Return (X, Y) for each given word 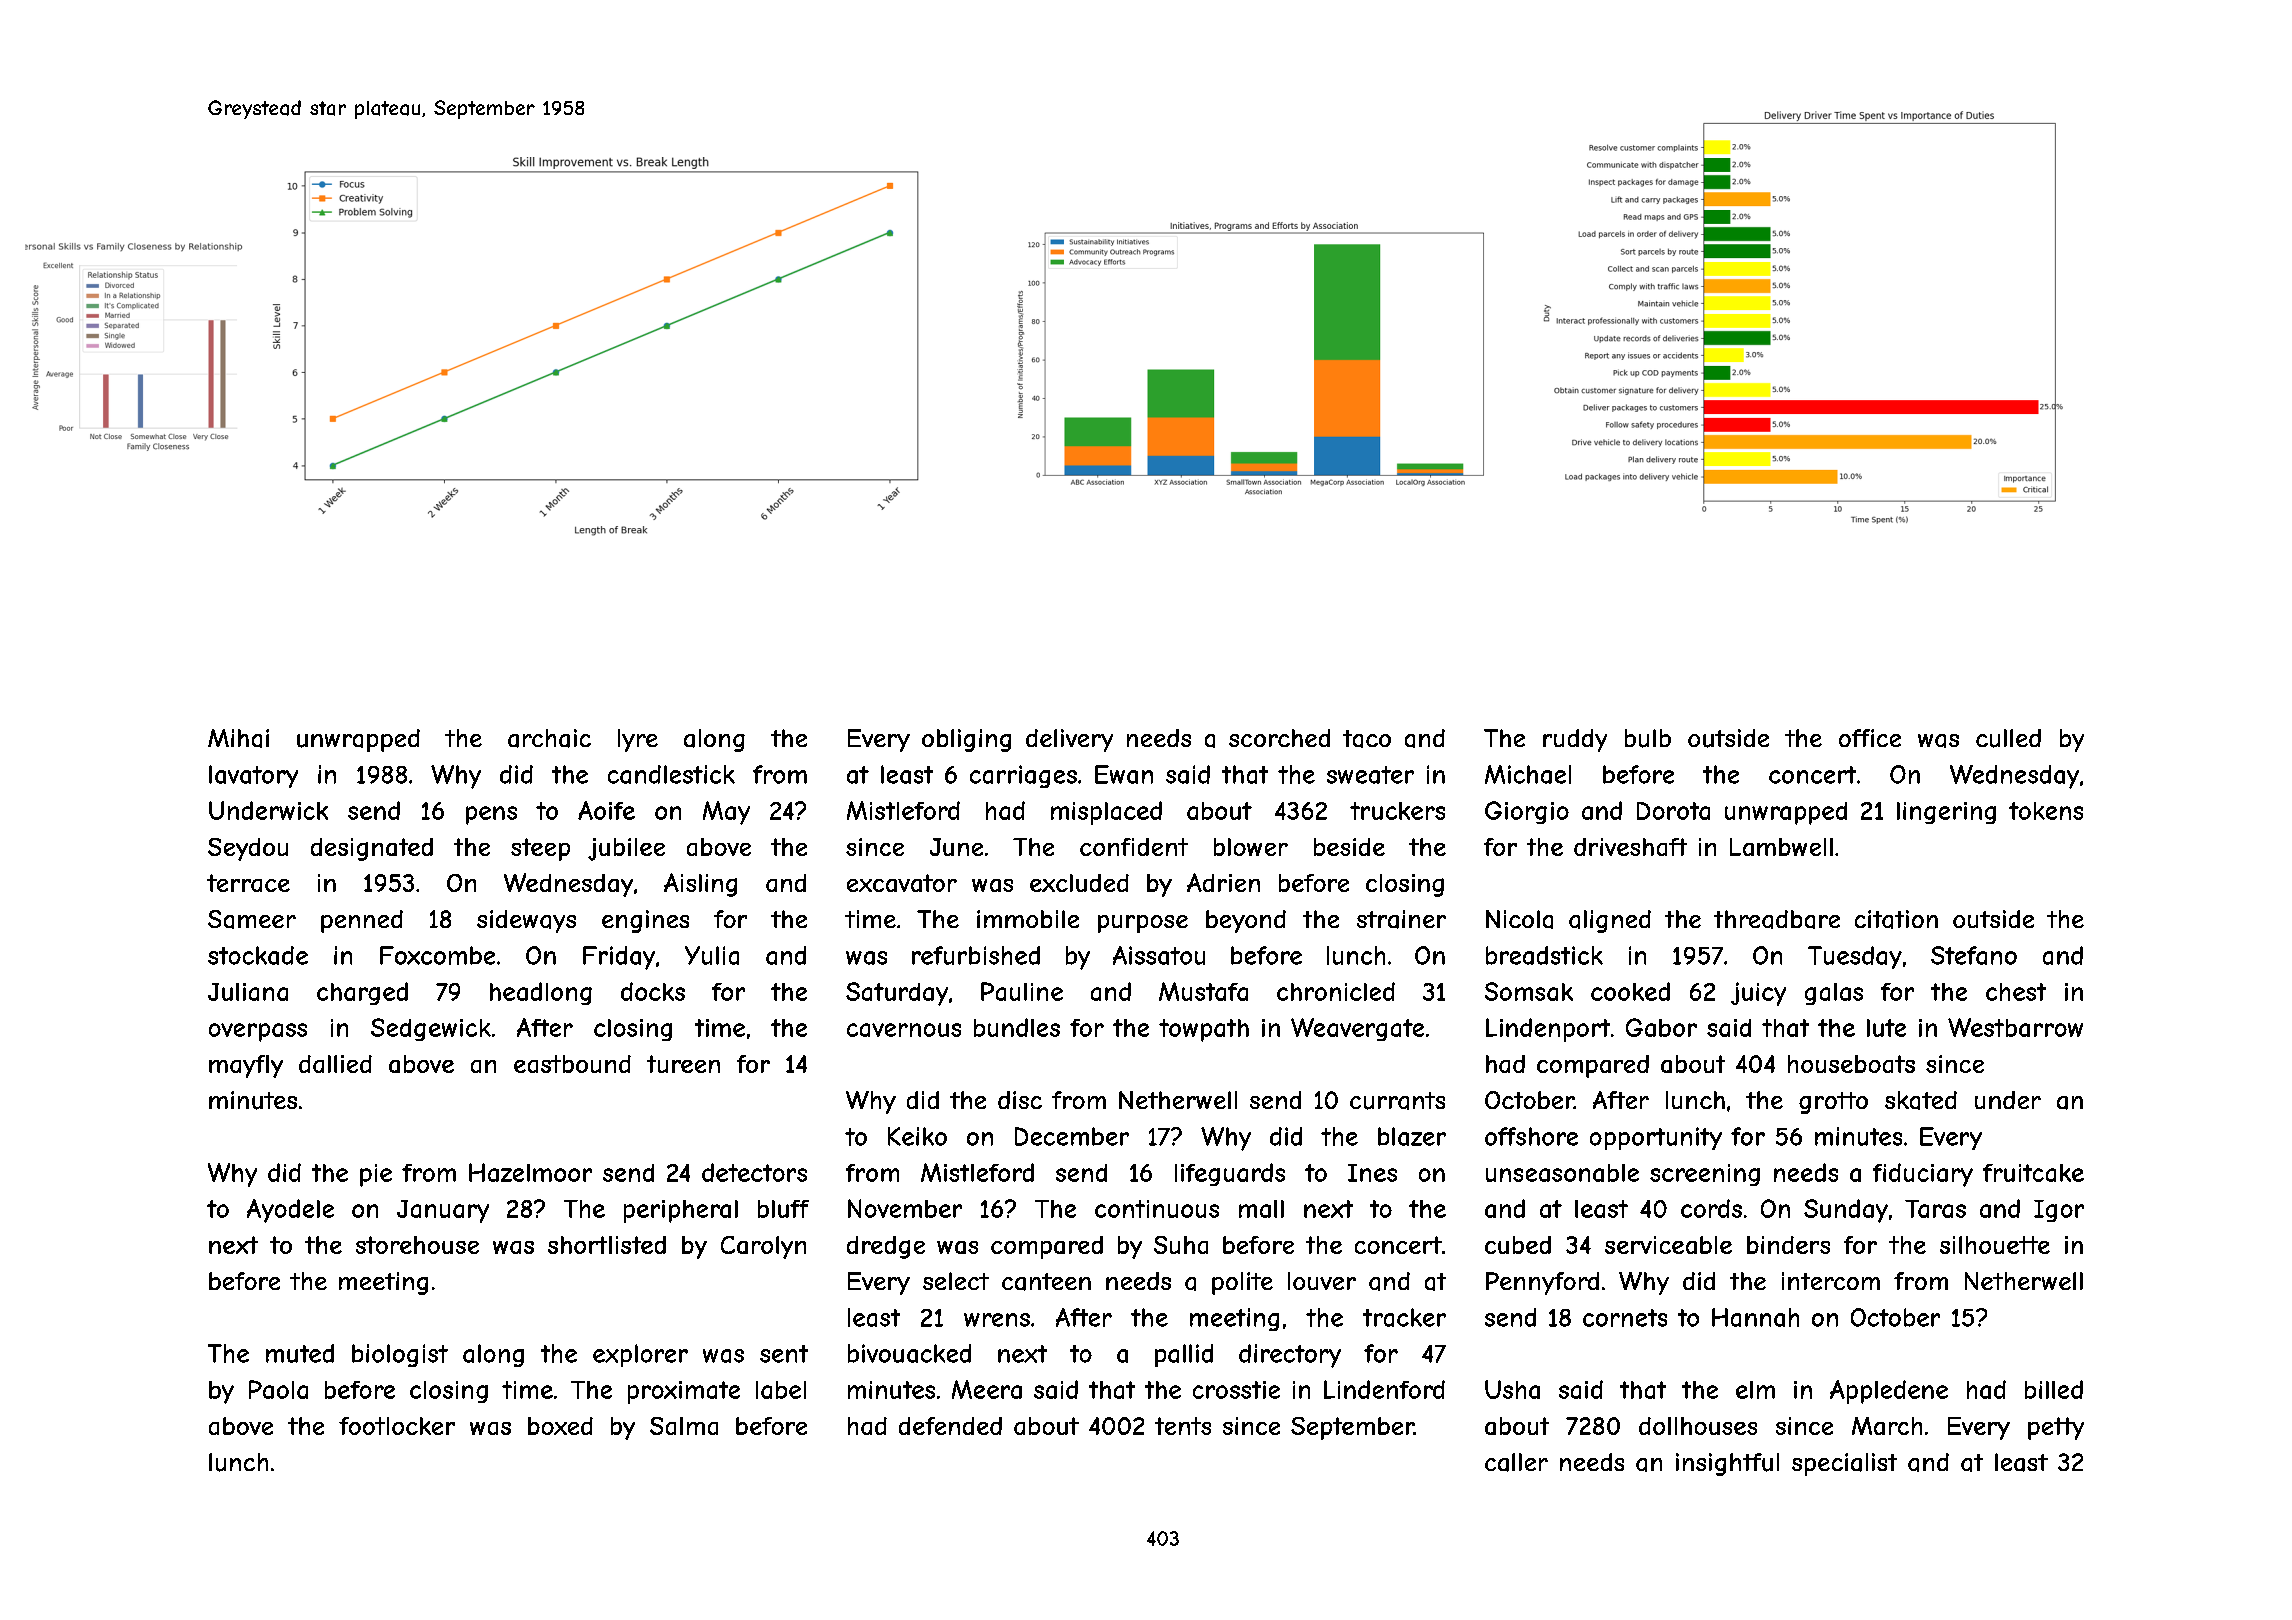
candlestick (671, 774)
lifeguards (1230, 1174)
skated (1921, 1100)
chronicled (1336, 991)
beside (1349, 847)
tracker (1404, 1317)
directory (1290, 1356)
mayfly (246, 1066)
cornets (1625, 1318)
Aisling (700, 885)
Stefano (1974, 955)
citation (1896, 919)
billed (2054, 1389)
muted (300, 1353)
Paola (278, 1389)
